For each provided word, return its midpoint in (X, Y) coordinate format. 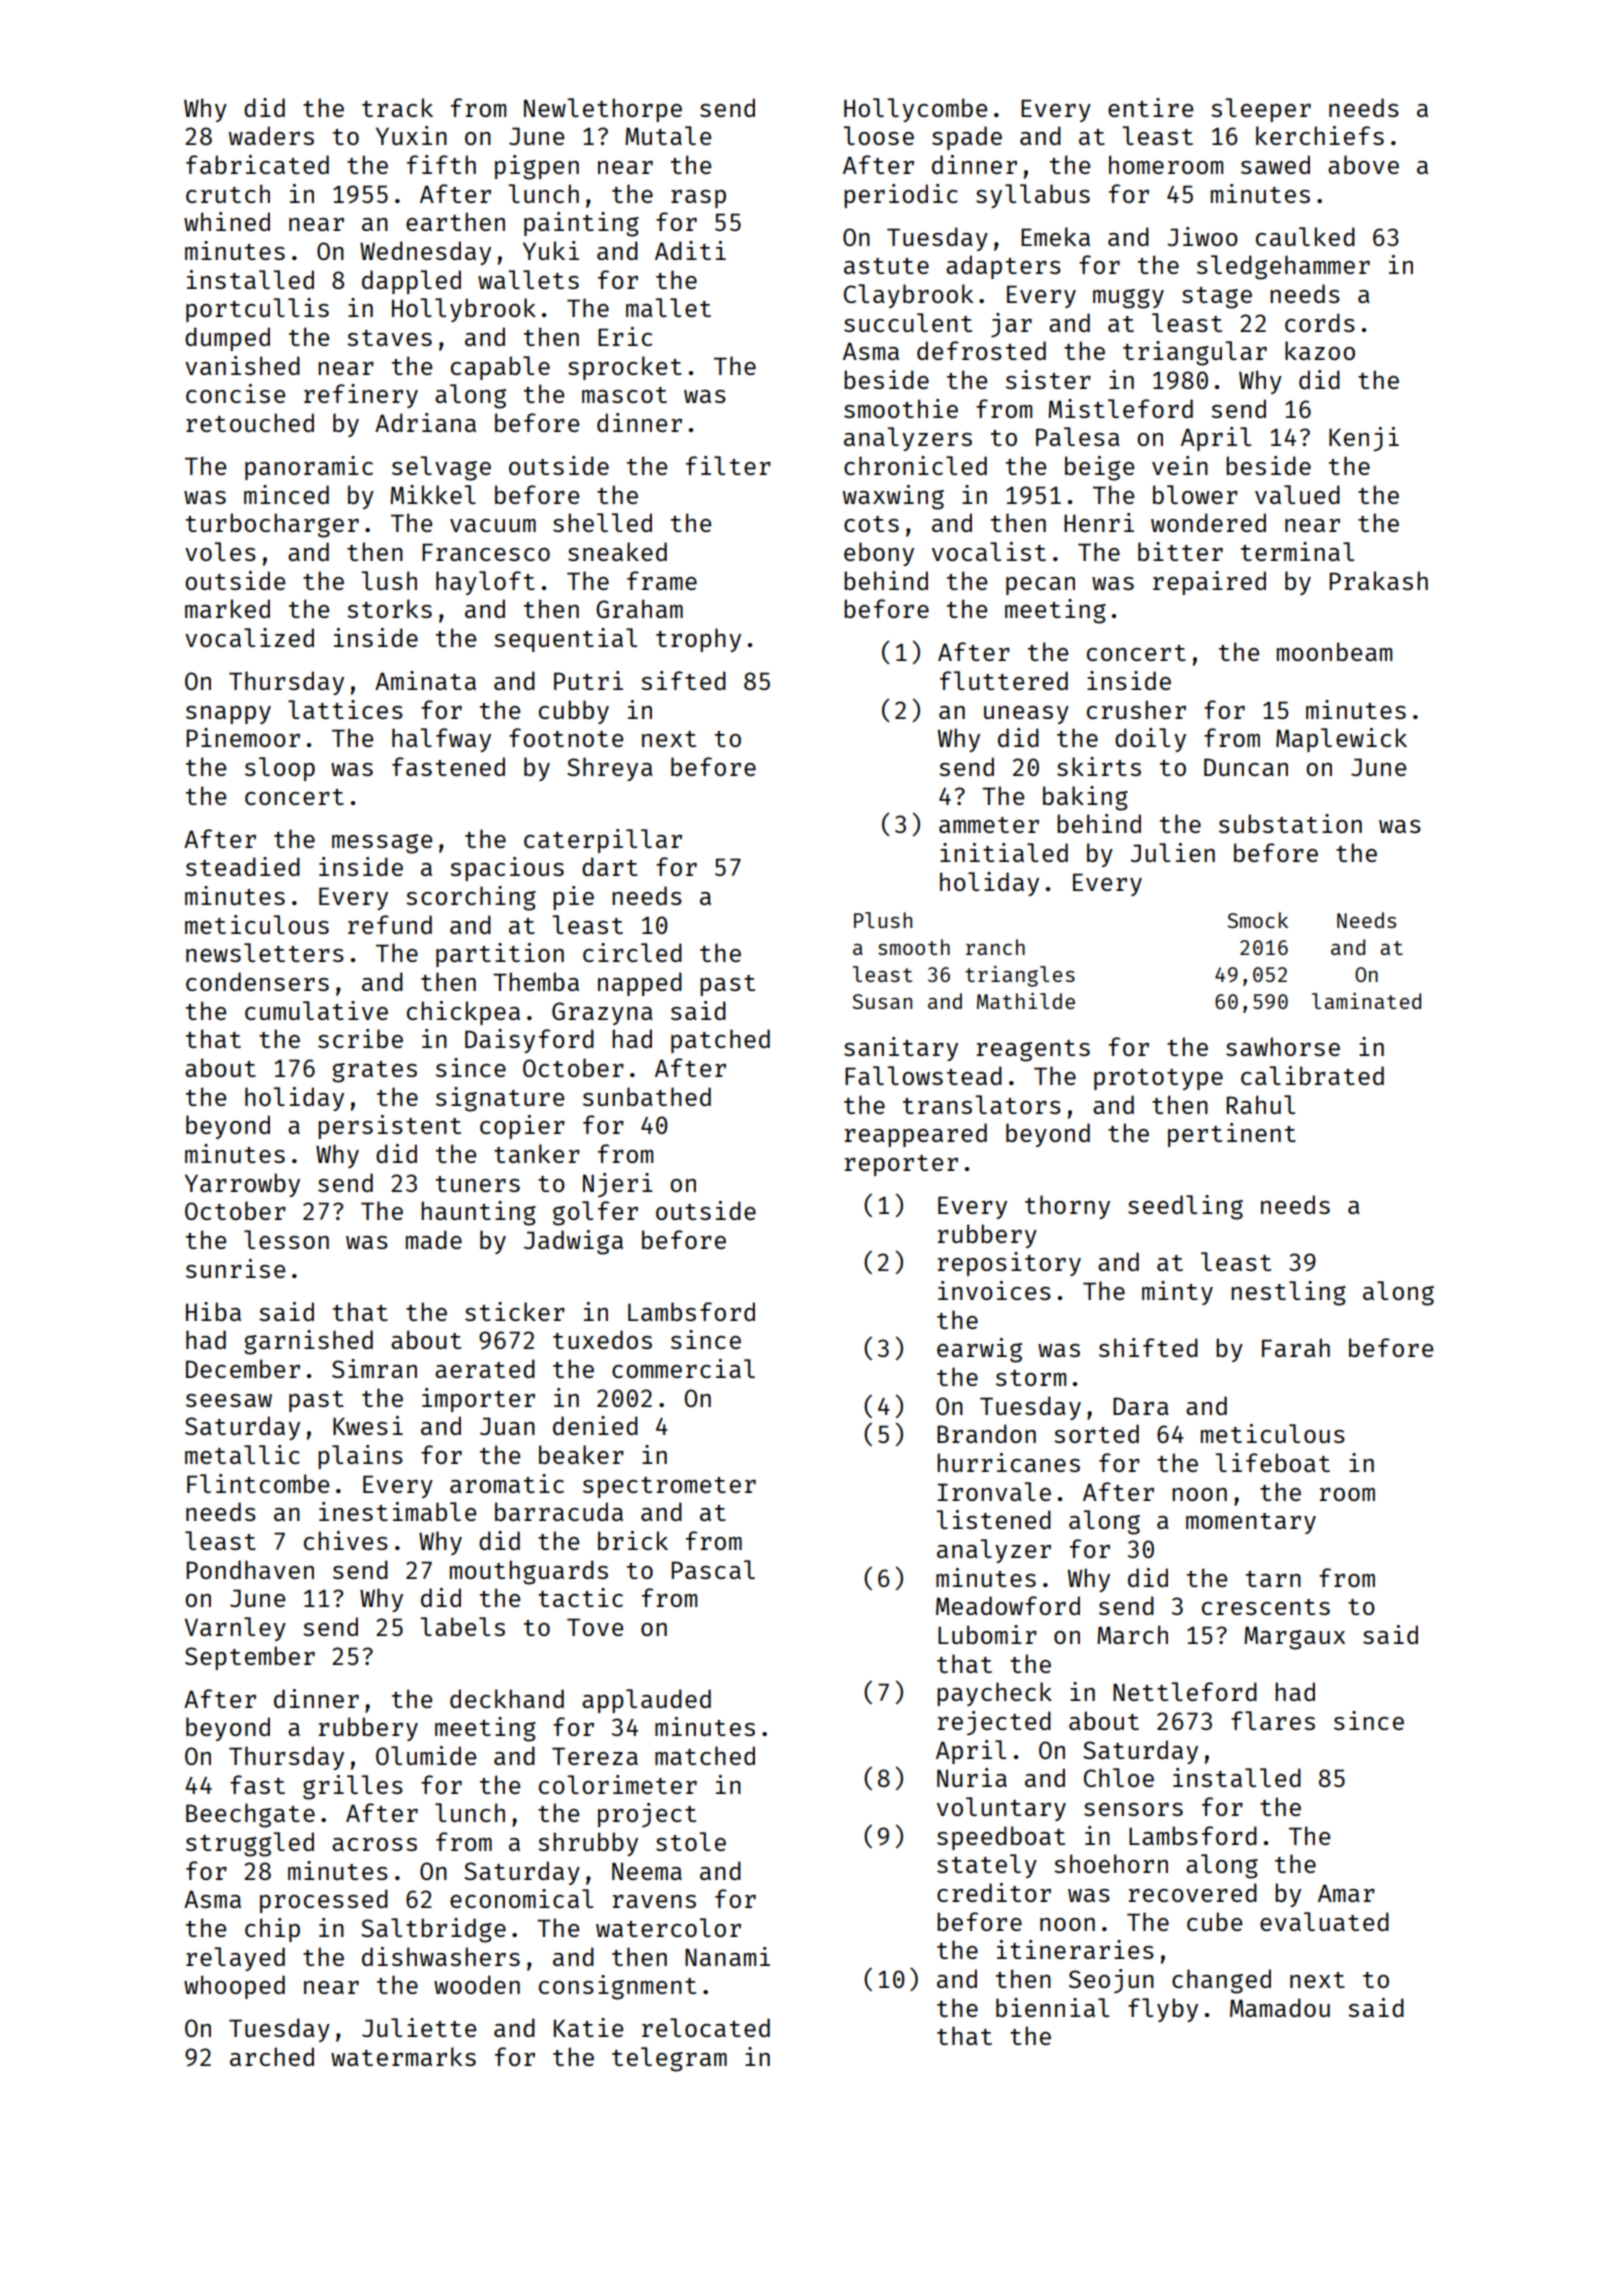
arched (272, 2056)
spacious (507, 869)
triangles (1020, 976)
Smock (1257, 920)
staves (389, 338)
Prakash (1379, 580)
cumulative (316, 1010)
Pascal (713, 1569)
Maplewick (1341, 740)
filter (728, 465)
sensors (1133, 1809)
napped (640, 984)
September (250, 1658)
